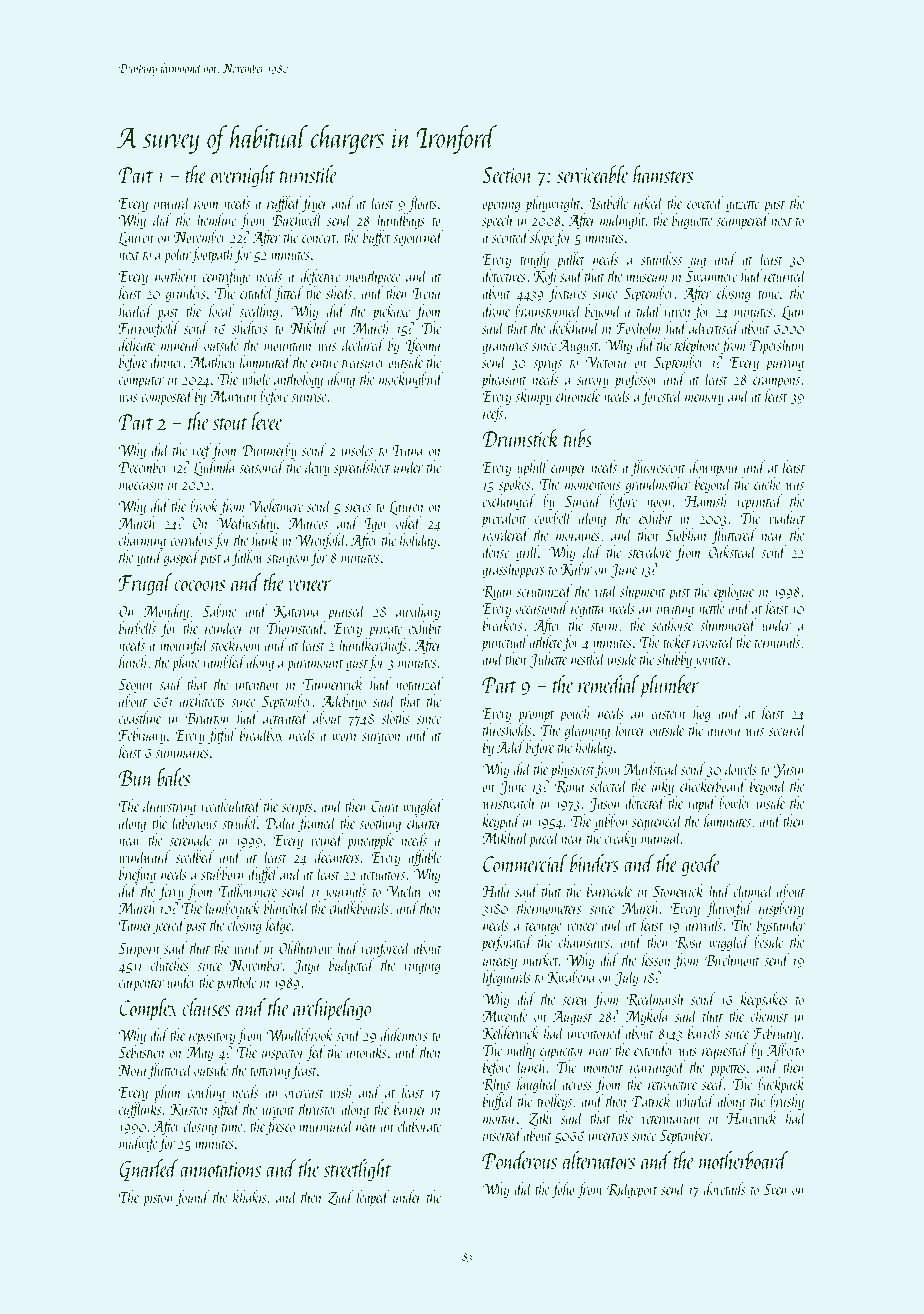 This screenshot has width=924, height=1314. What do you see at coordinates (504, 380) in the screenshot?
I see `pheasant` at bounding box center [504, 380].
